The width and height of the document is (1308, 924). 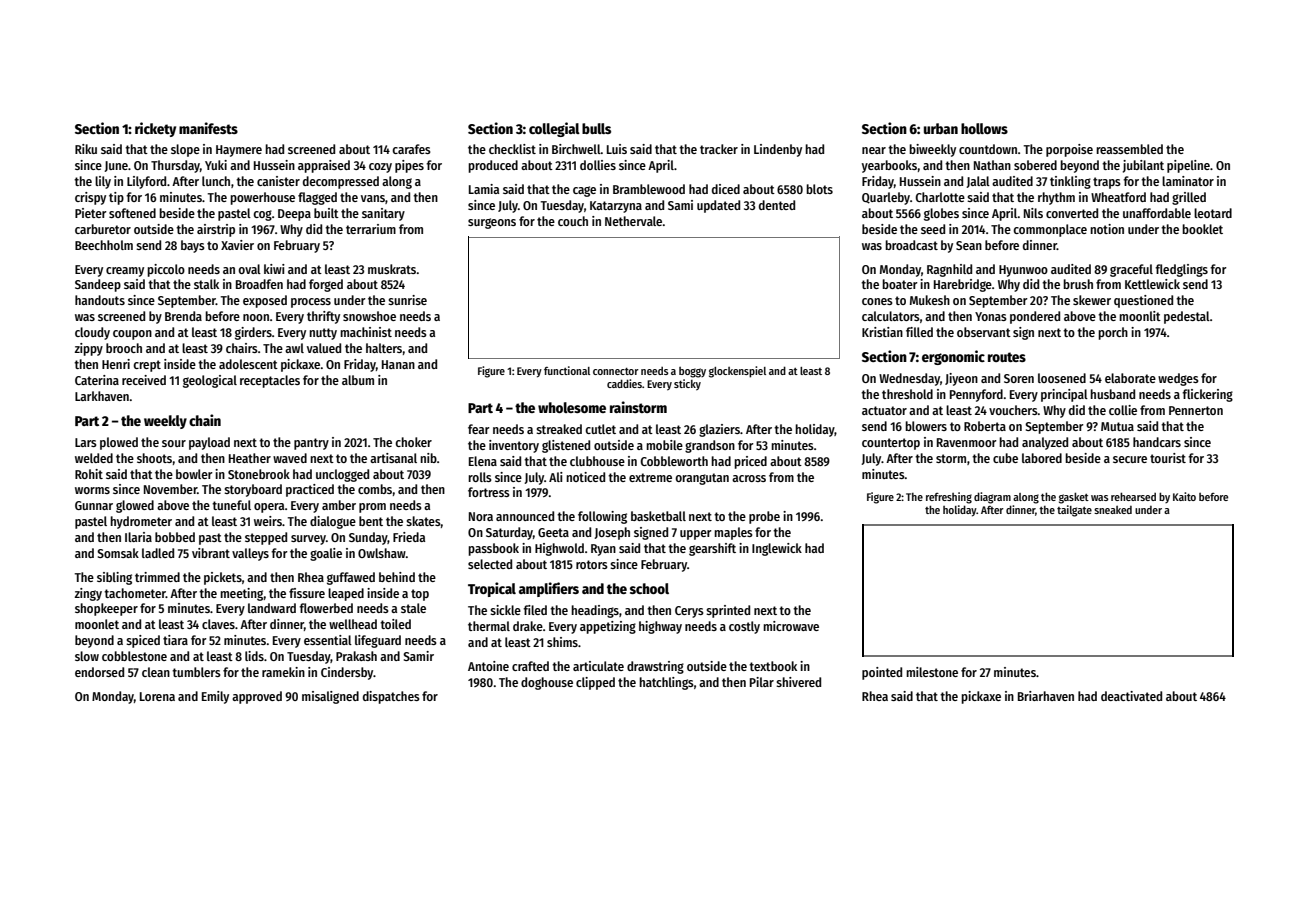 I want to click on cones, so click(x=877, y=301).
